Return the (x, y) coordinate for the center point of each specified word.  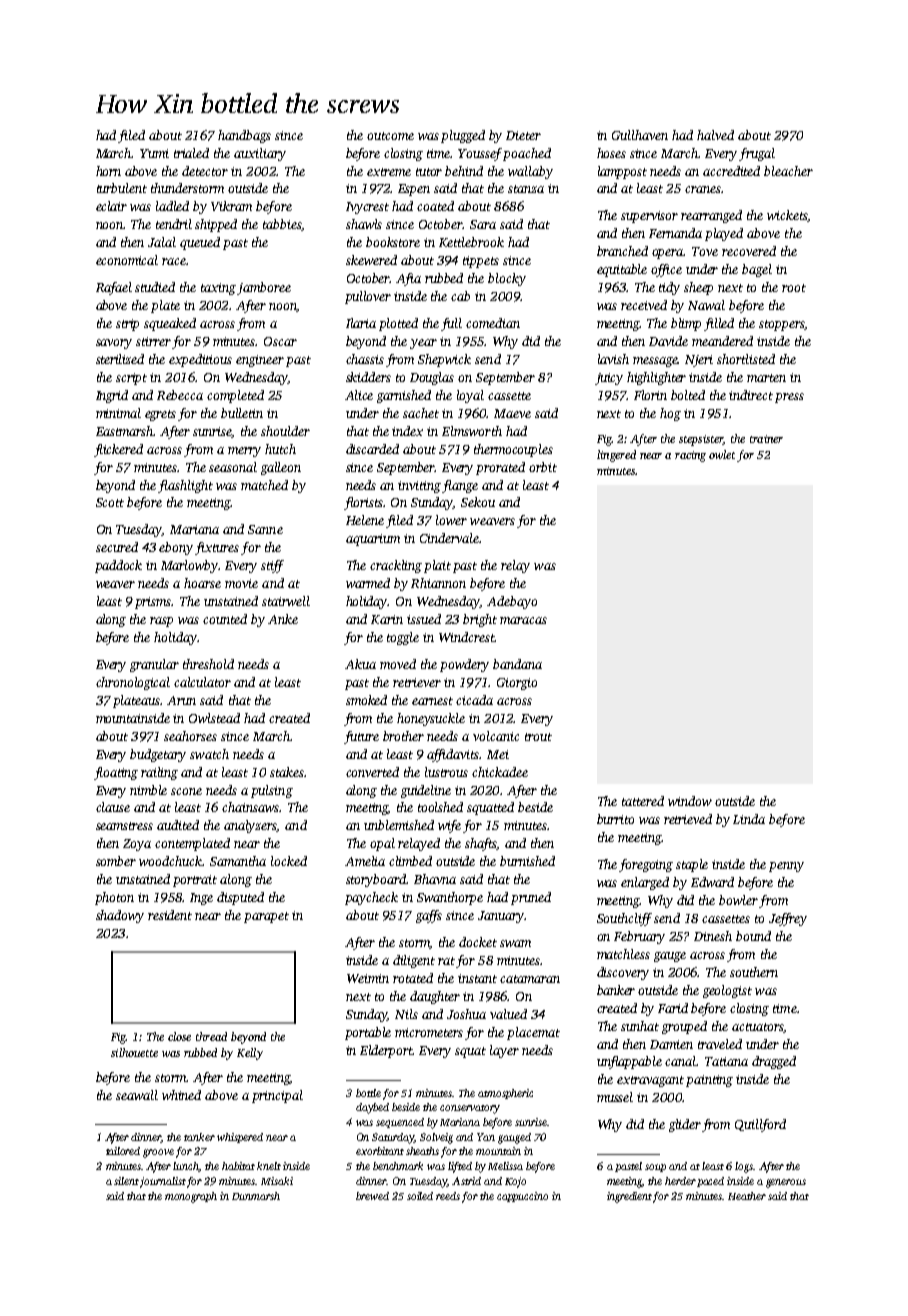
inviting (419, 487)
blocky (507, 279)
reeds (448, 1196)
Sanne (265, 529)
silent (126, 1181)
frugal (757, 154)
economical (127, 260)
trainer (766, 439)
